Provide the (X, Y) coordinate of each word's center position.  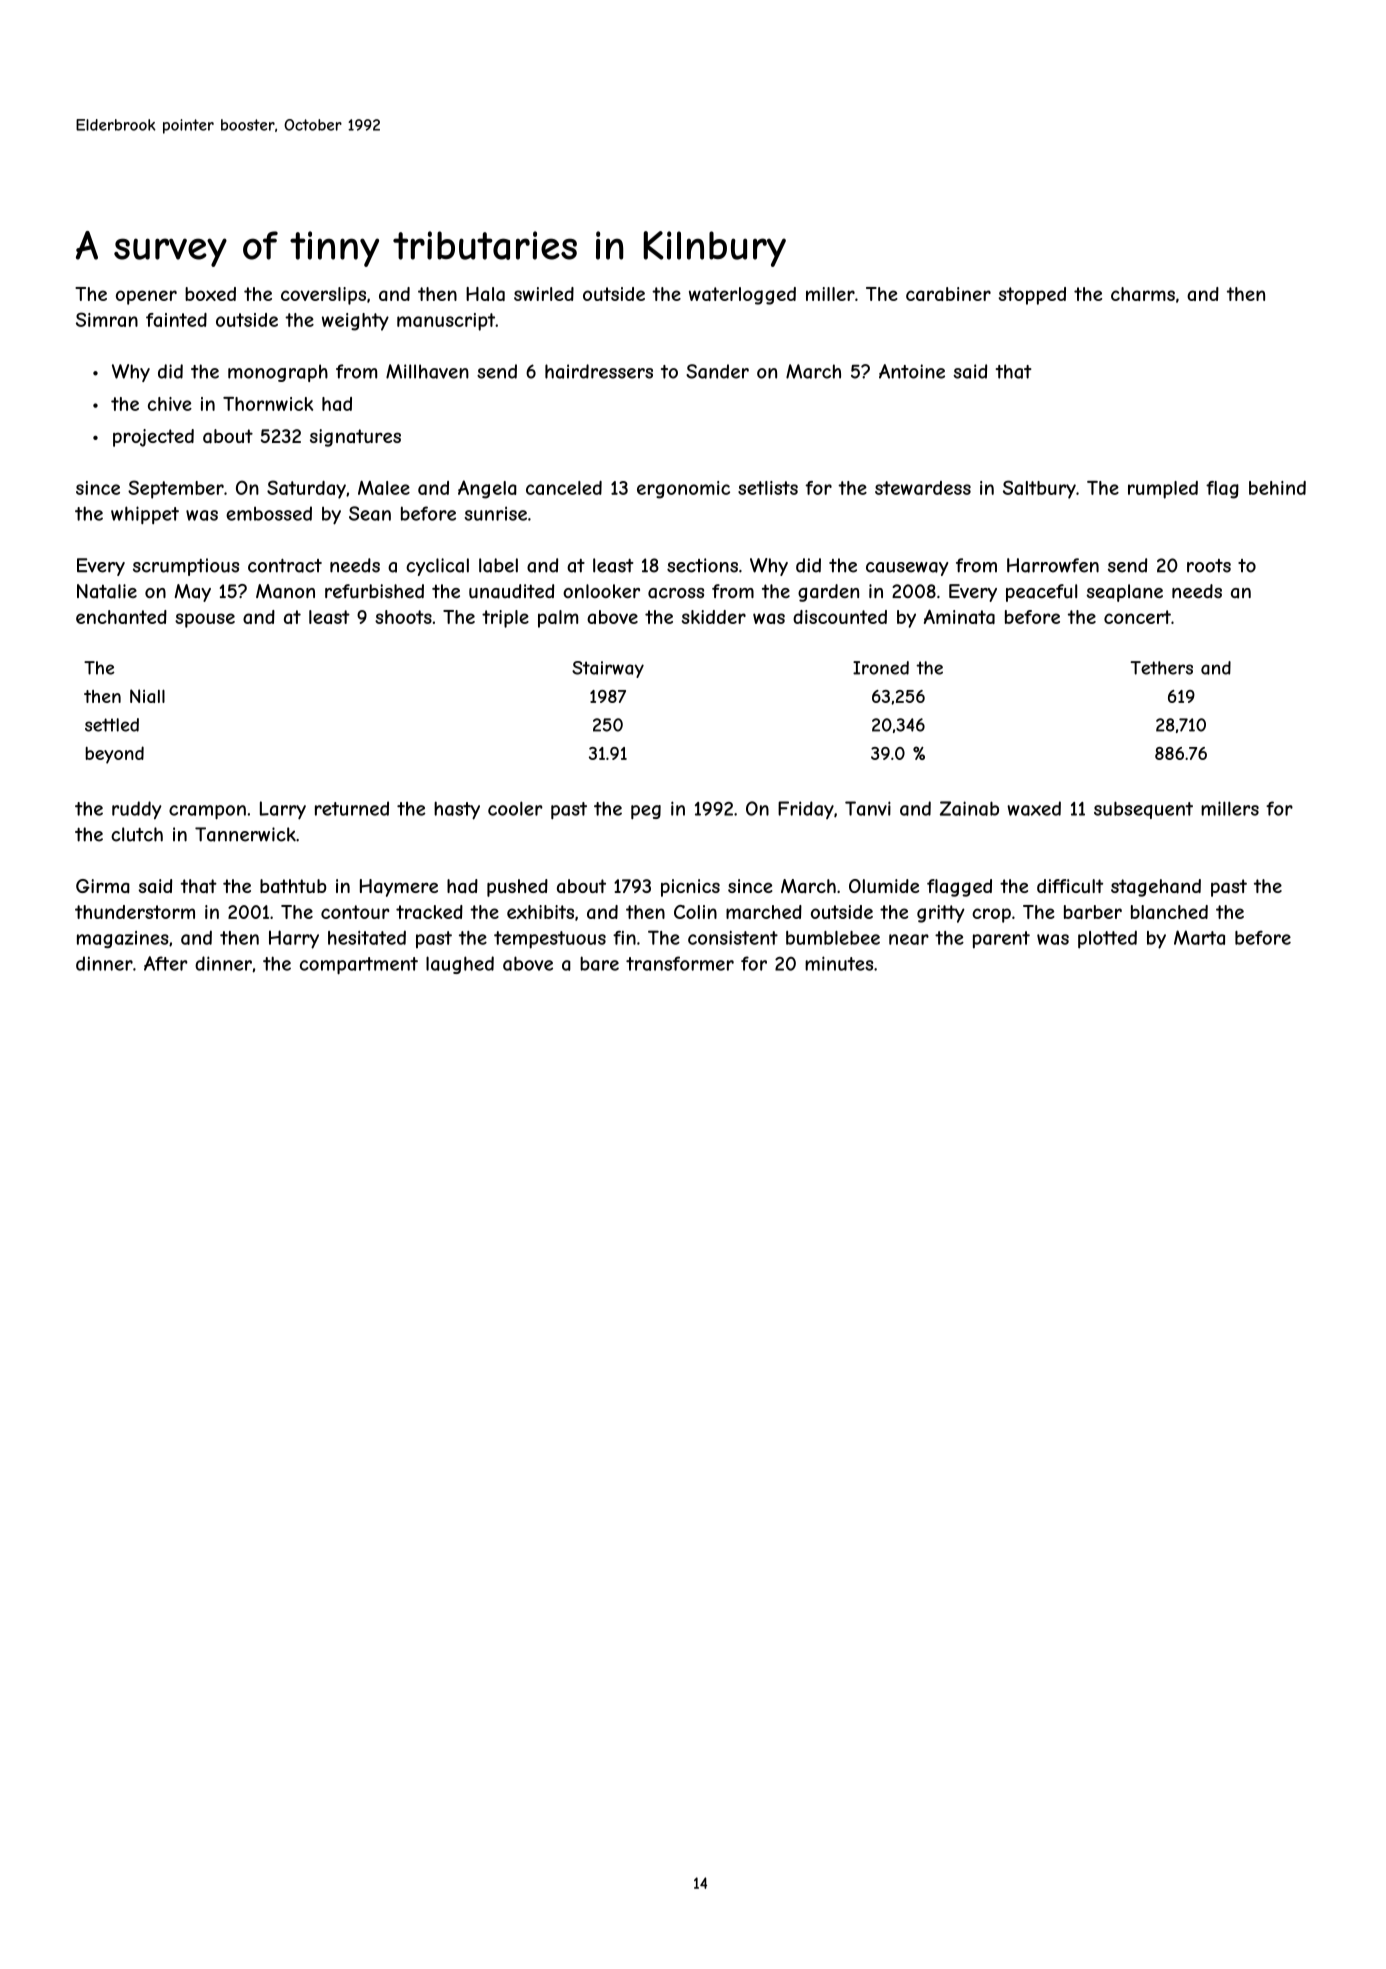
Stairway (608, 669)
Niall (147, 696)
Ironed (881, 668)
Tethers (1162, 668)
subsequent (1143, 810)
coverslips (323, 296)
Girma (103, 886)
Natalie (107, 591)
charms (1143, 294)
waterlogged (742, 296)
